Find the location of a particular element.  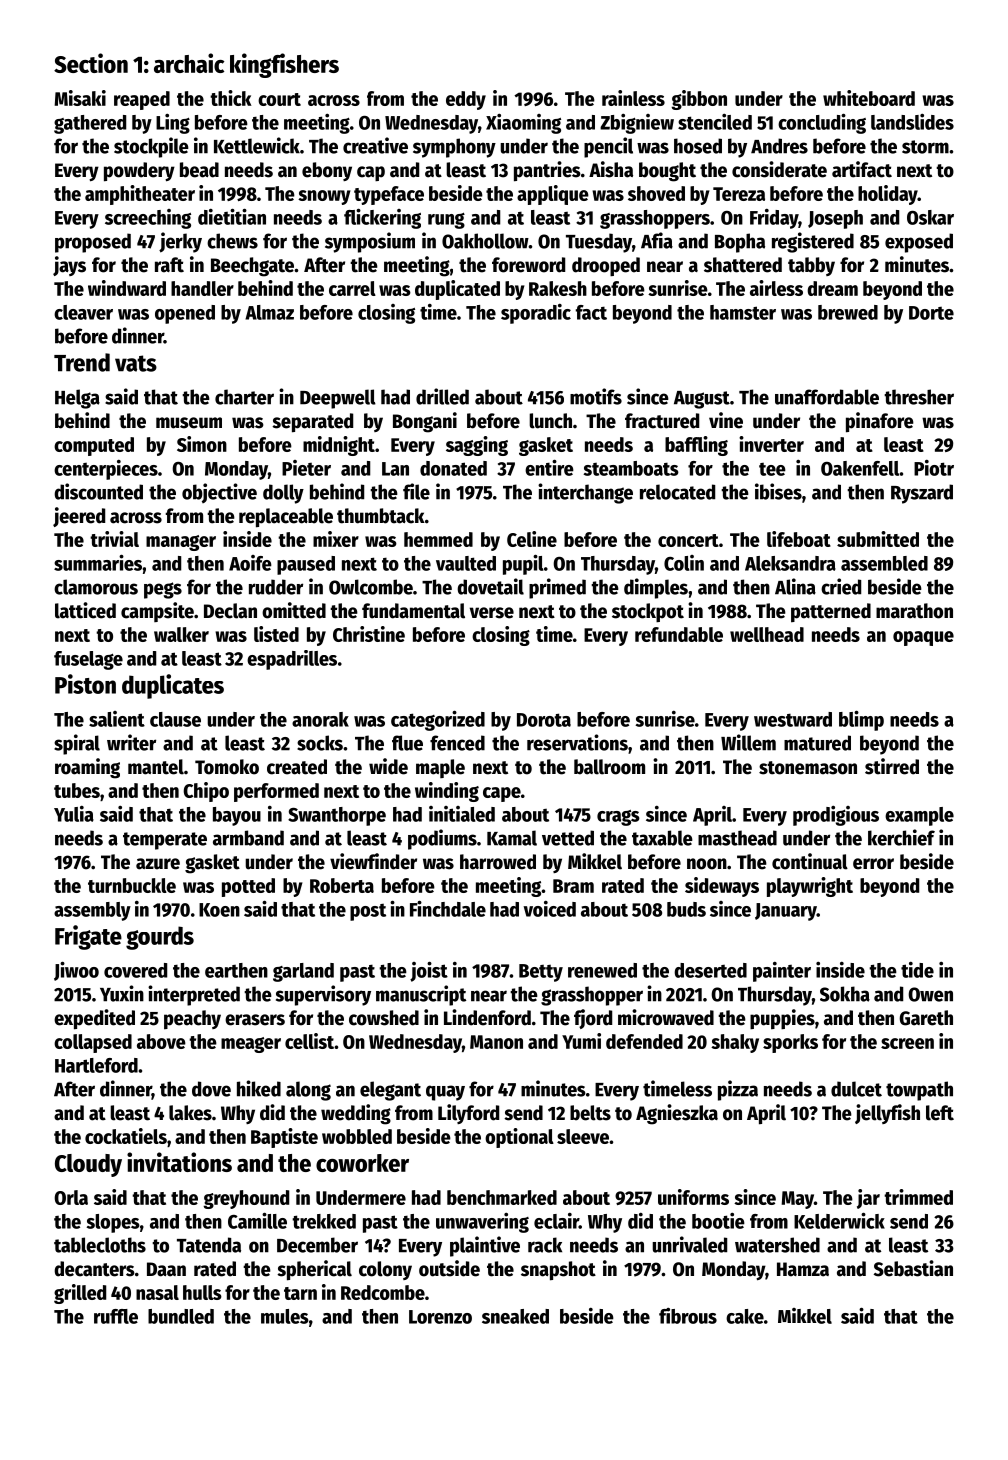

rainless is located at coordinates (633, 98).
